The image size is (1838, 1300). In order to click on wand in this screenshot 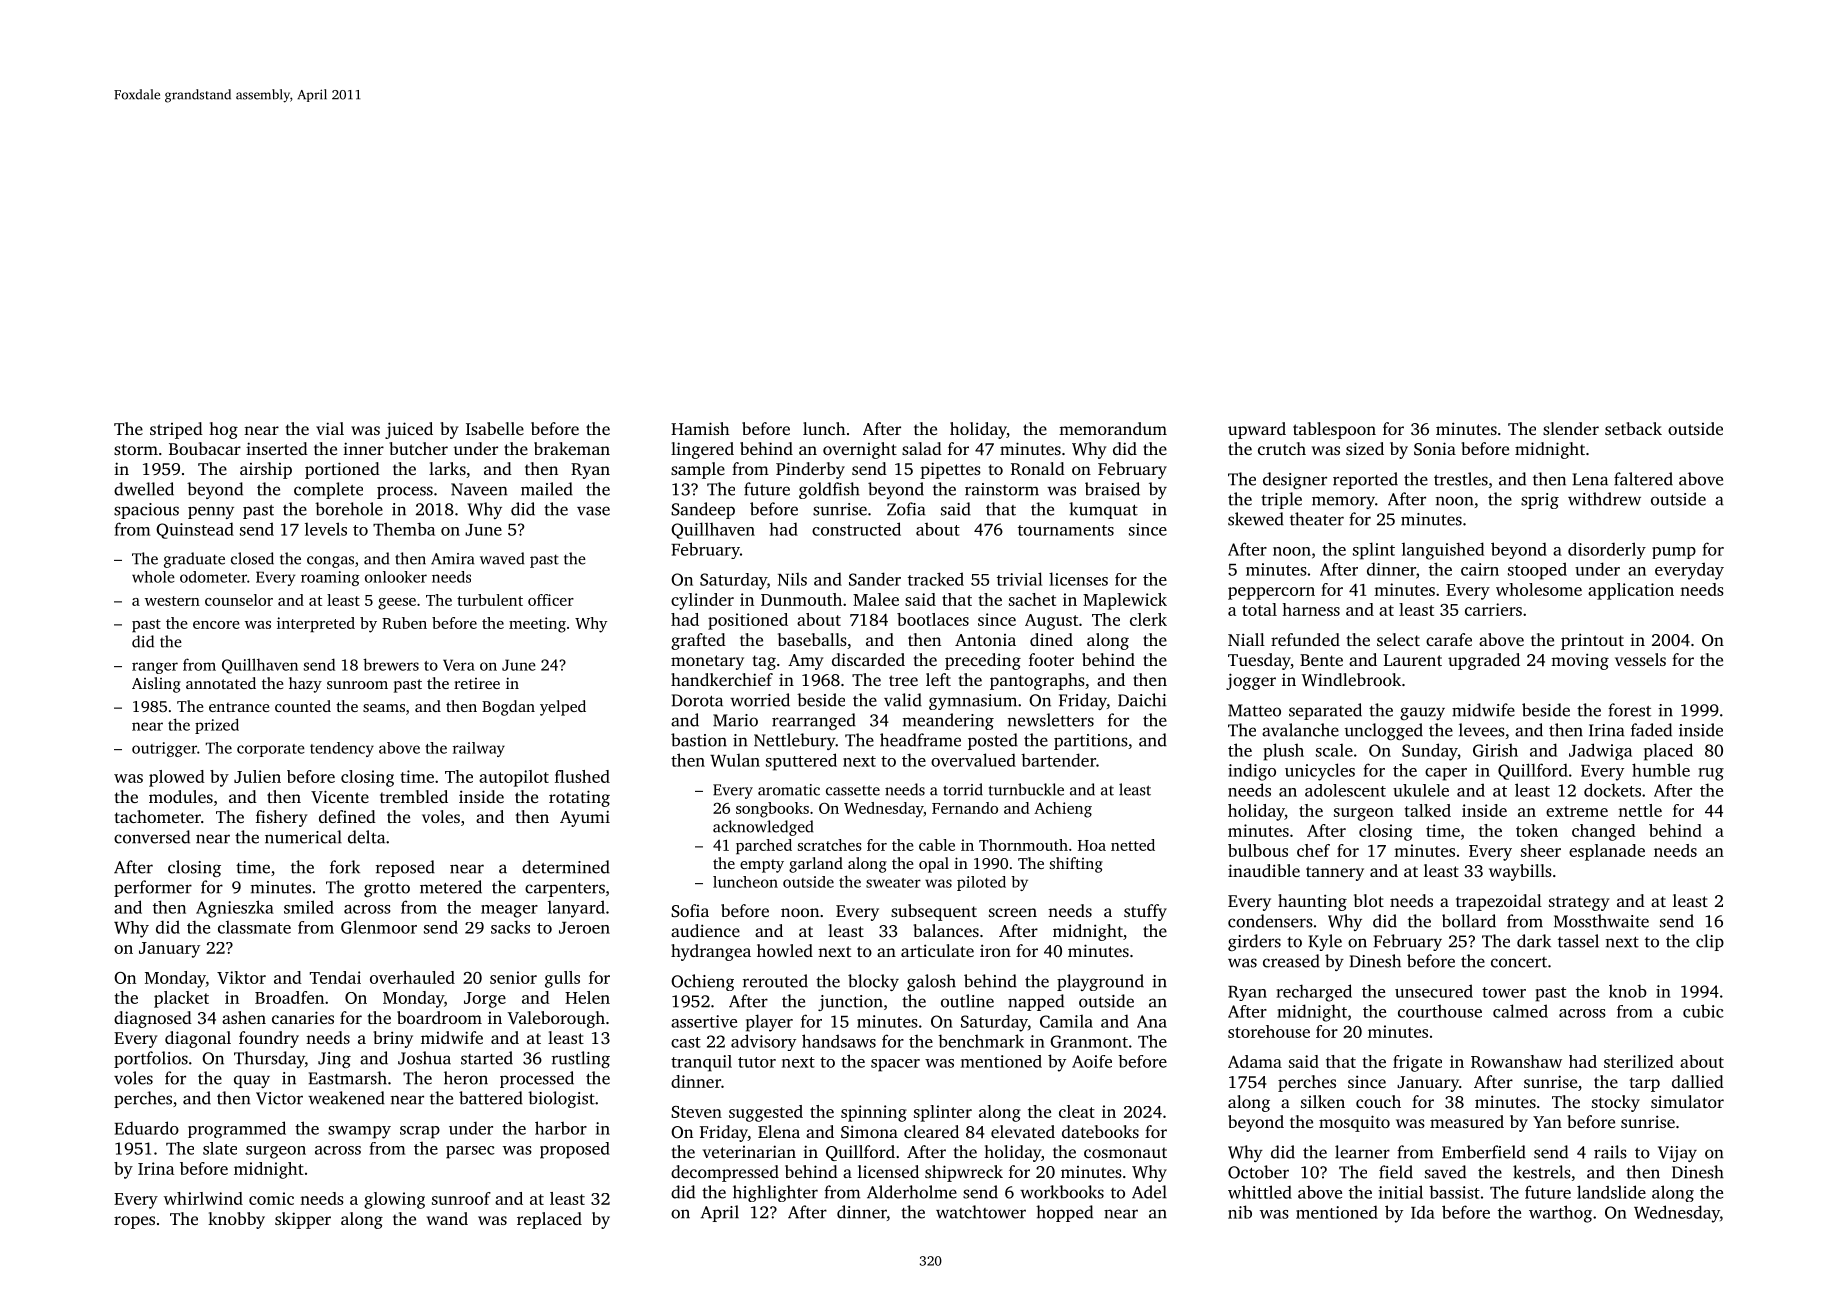, I will do `click(447, 1218)`.
